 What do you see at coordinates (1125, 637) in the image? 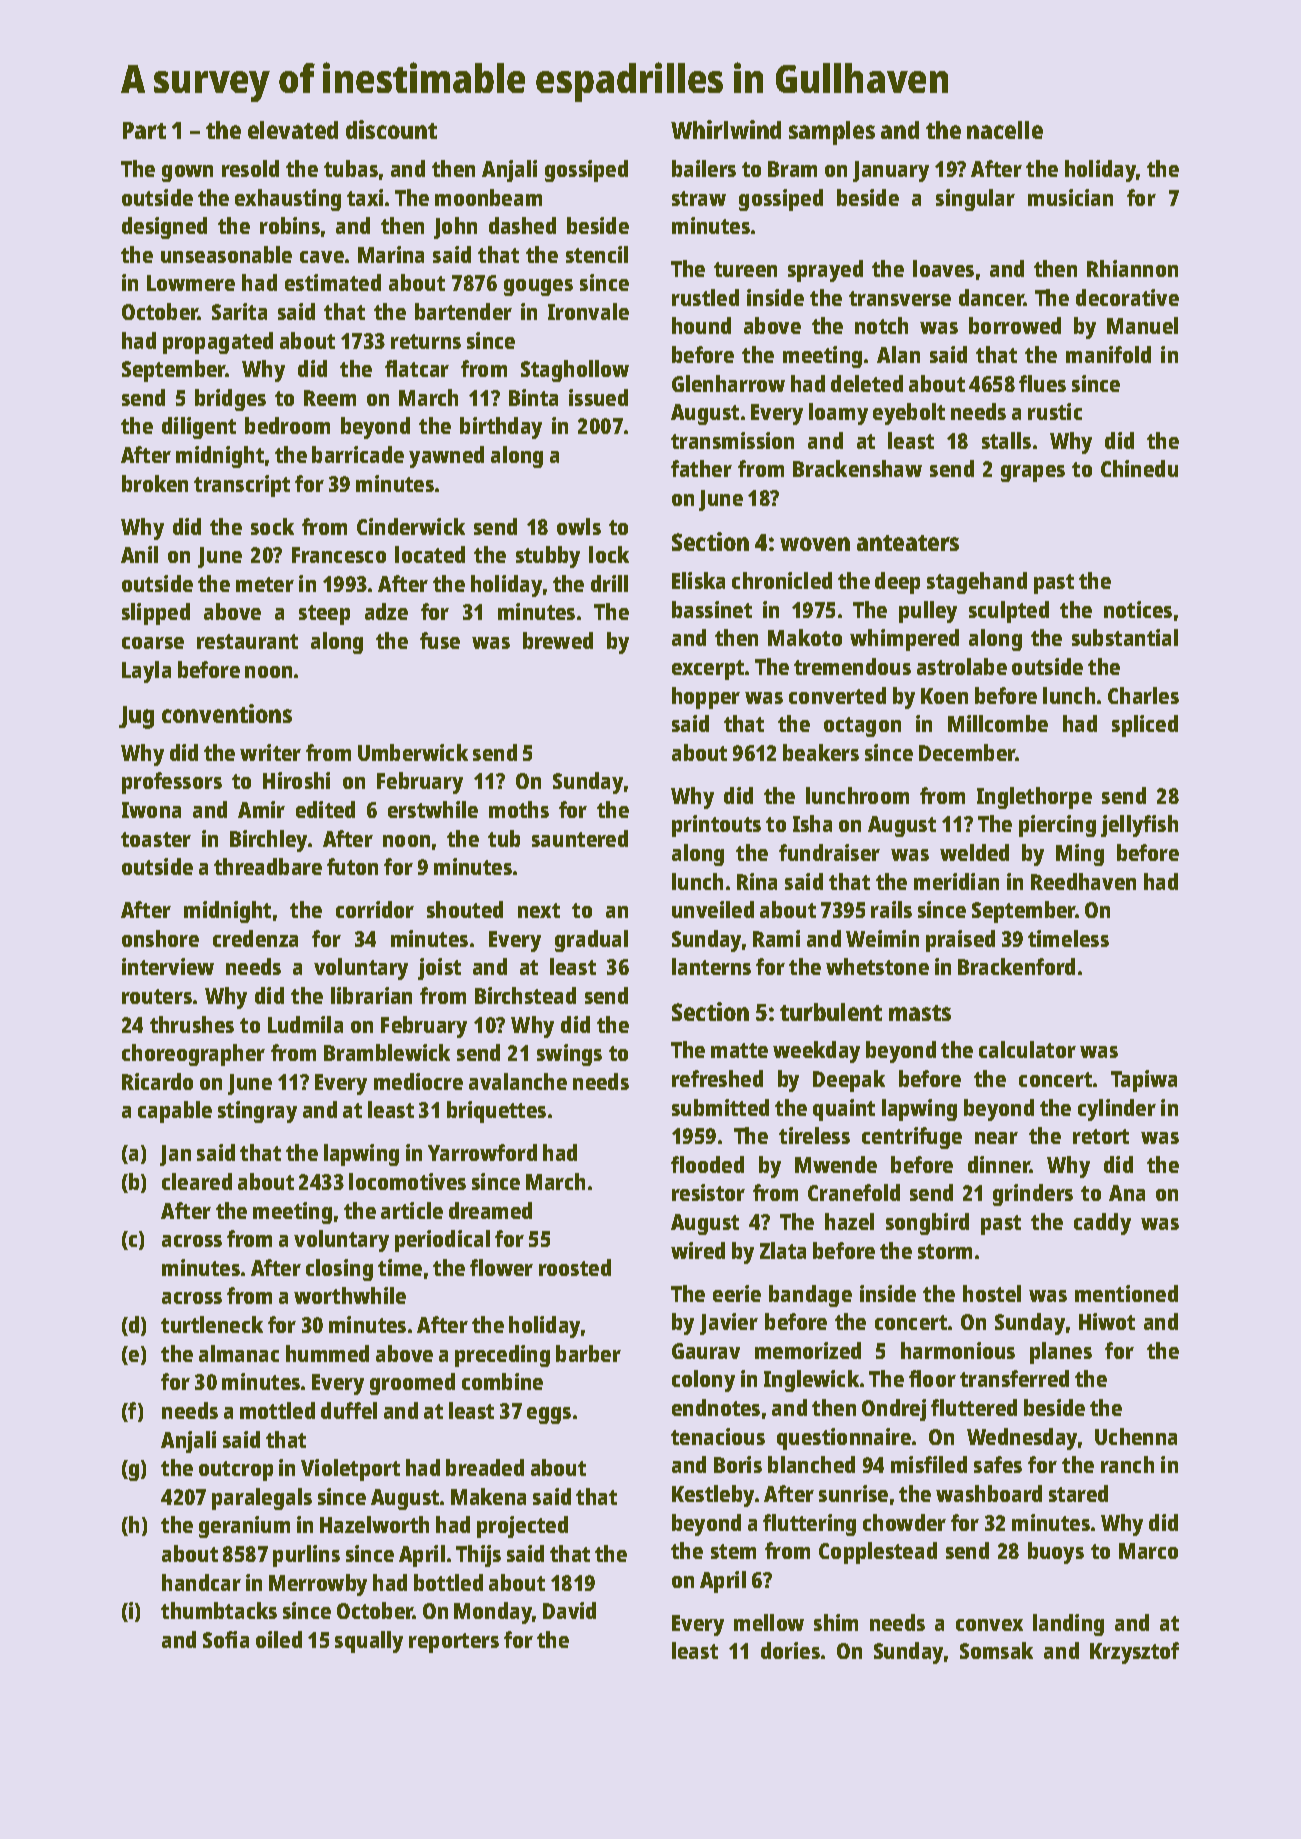
I see `substantial` at bounding box center [1125, 637].
